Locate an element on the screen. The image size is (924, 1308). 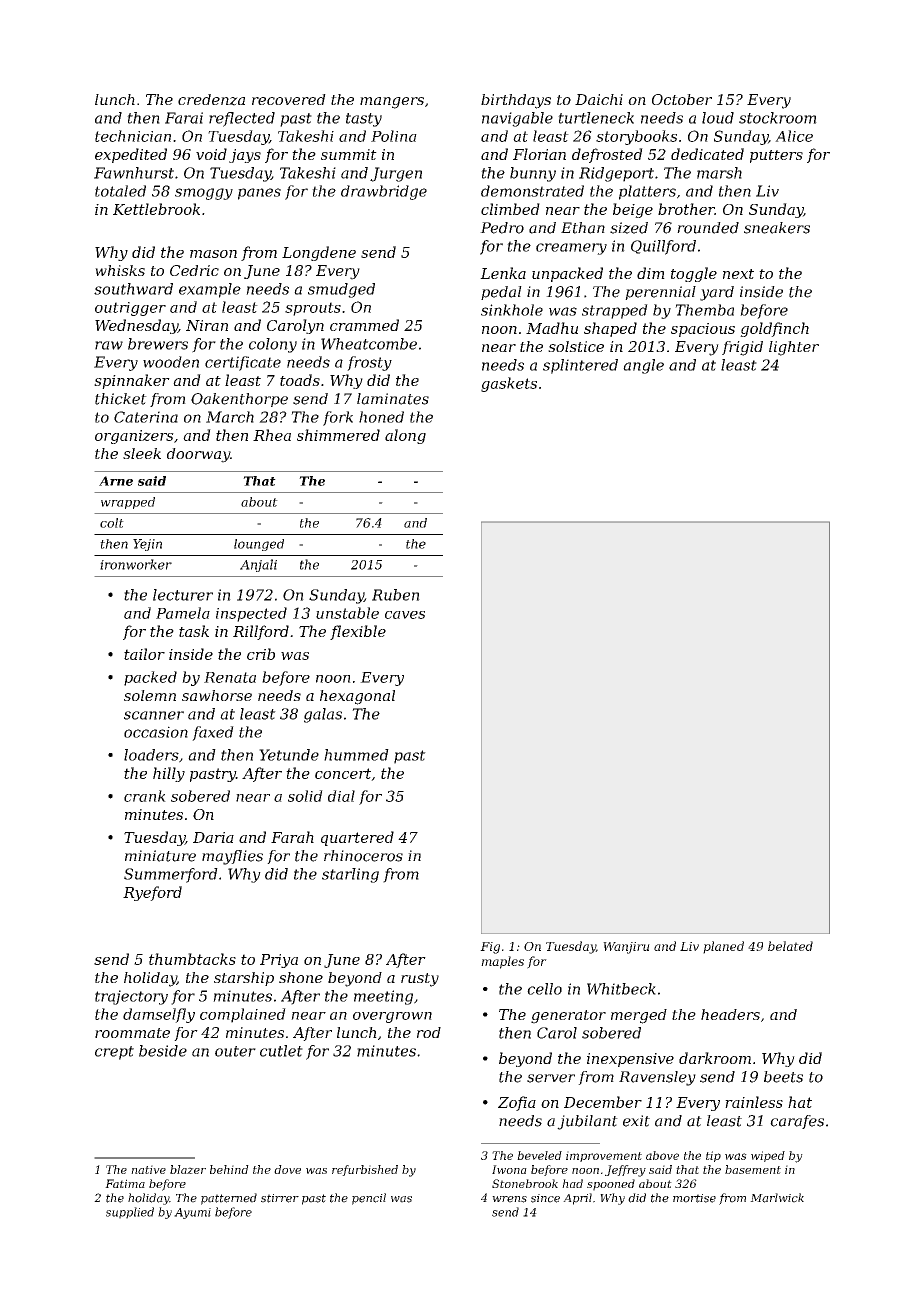
April is located at coordinates (577, 1199).
